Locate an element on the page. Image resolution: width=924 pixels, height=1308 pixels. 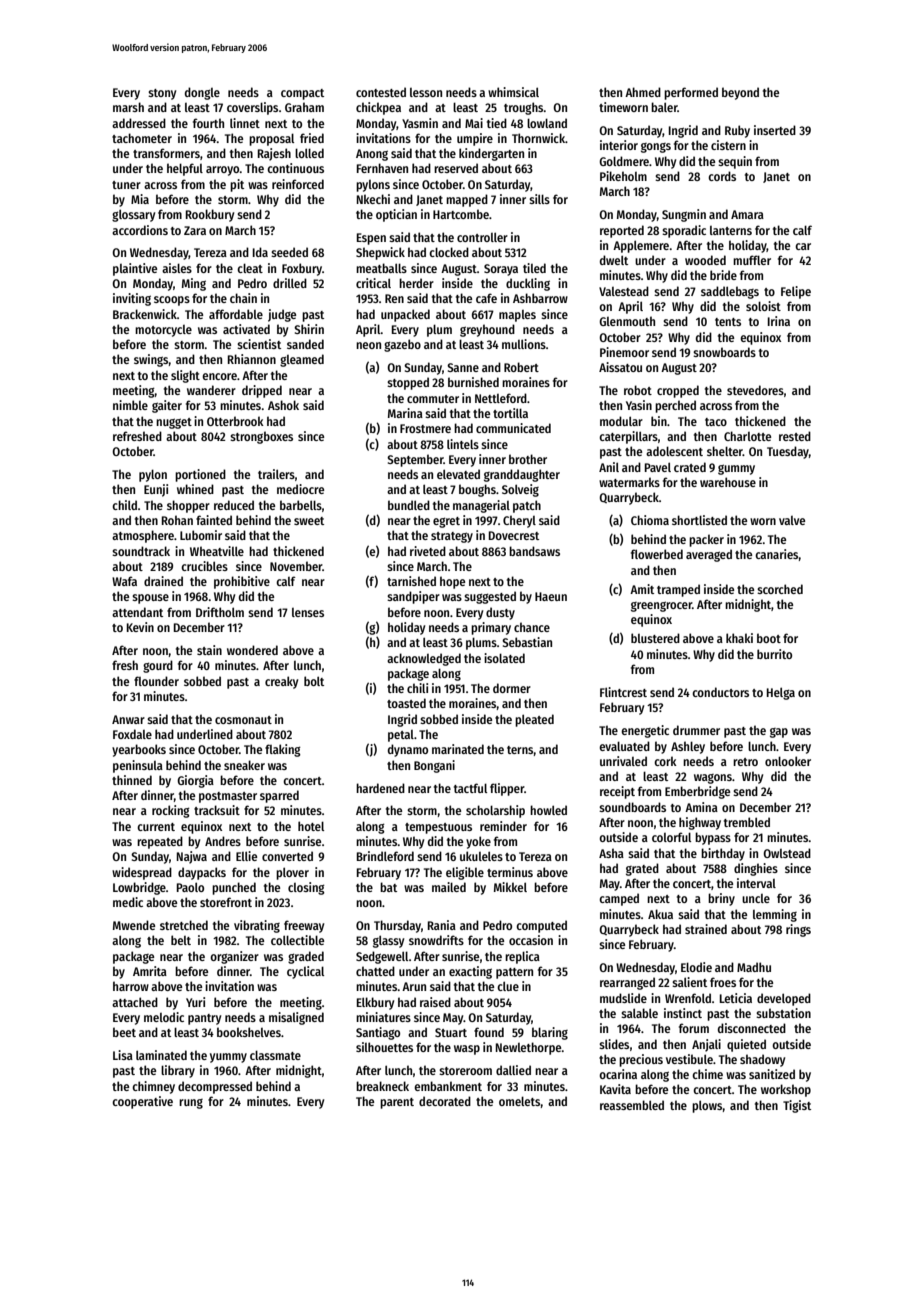
pit is located at coordinates (237, 185).
